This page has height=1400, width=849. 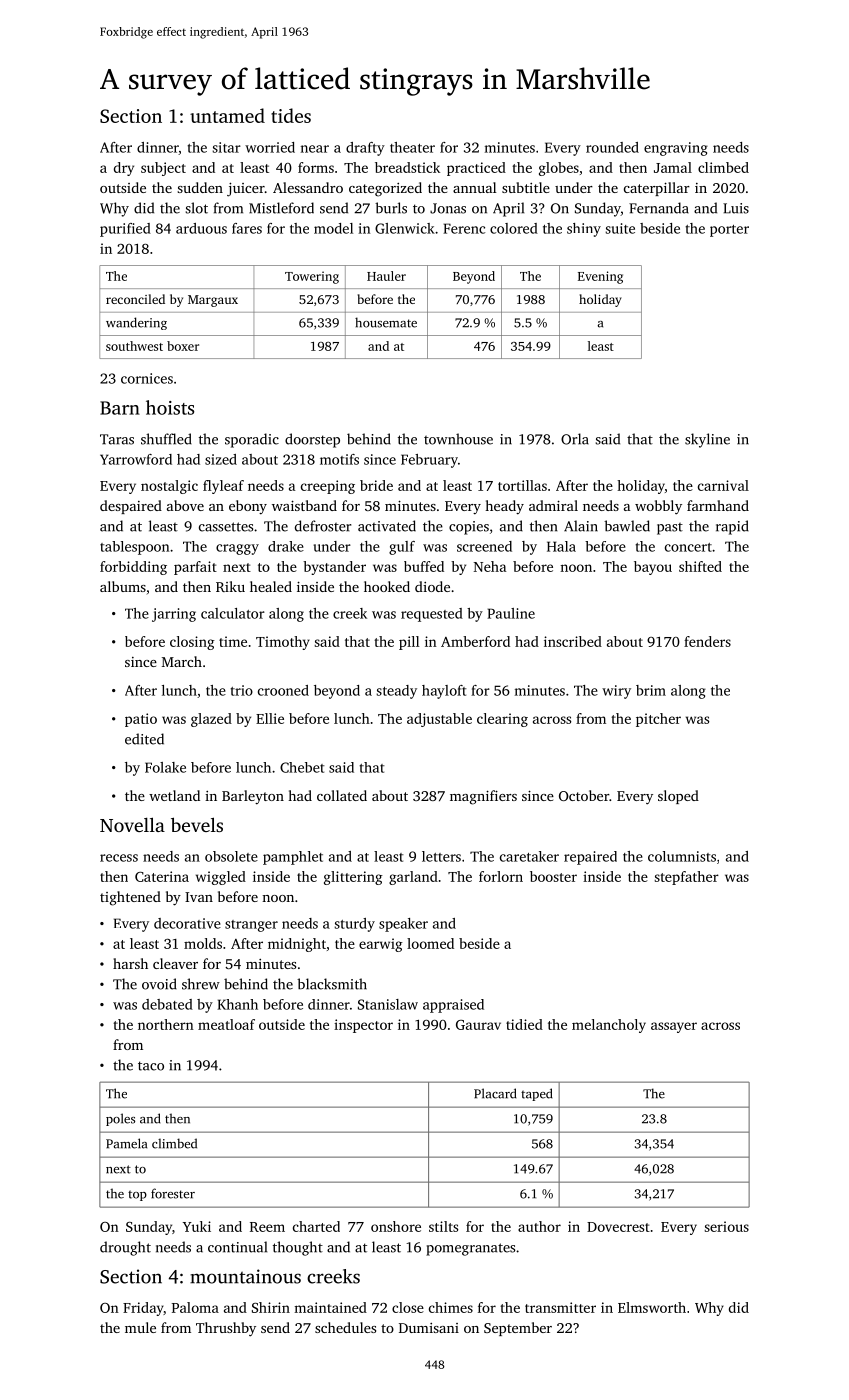 What do you see at coordinates (676, 149) in the page?
I see `engraving` at bounding box center [676, 149].
